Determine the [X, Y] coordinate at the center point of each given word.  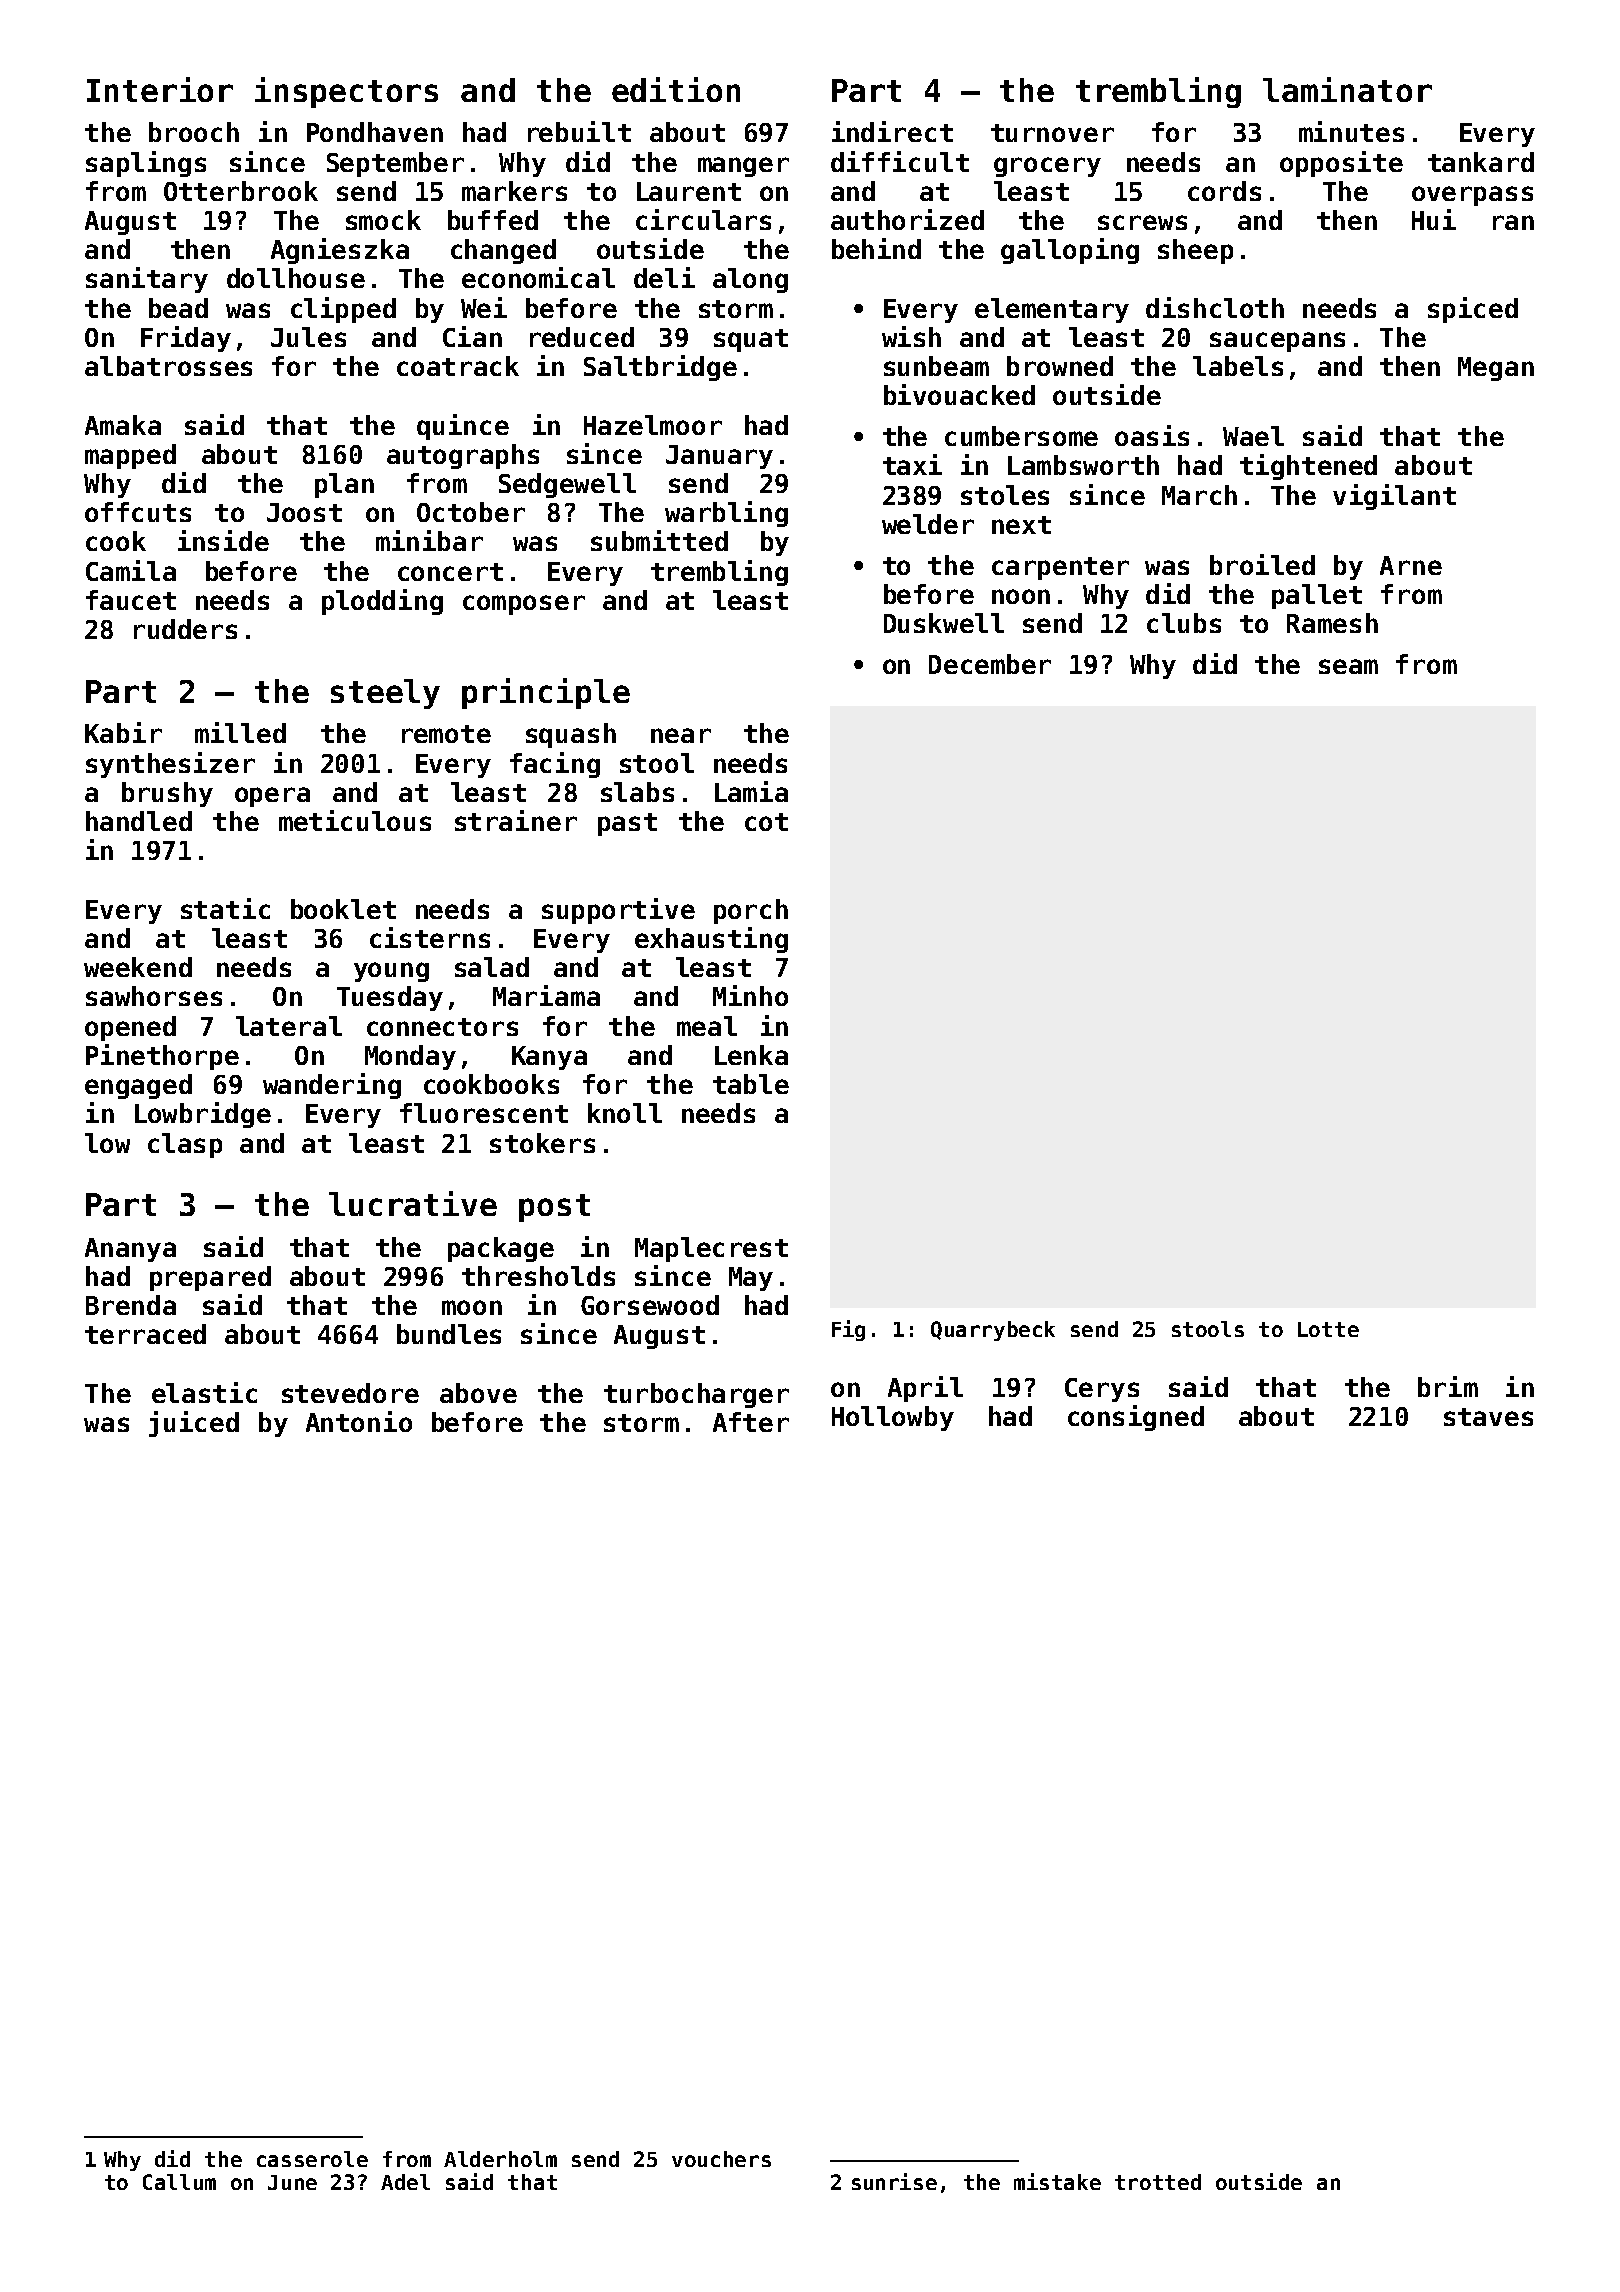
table [751, 1084]
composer [524, 605]
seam [1348, 666]
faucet [131, 600]
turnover [1052, 133]
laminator [1347, 89]
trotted [1158, 2182]
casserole [312, 2159]
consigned [1136, 1418]
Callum [179, 2182]
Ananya [130, 1250]
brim [1448, 1386]
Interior [160, 89]
